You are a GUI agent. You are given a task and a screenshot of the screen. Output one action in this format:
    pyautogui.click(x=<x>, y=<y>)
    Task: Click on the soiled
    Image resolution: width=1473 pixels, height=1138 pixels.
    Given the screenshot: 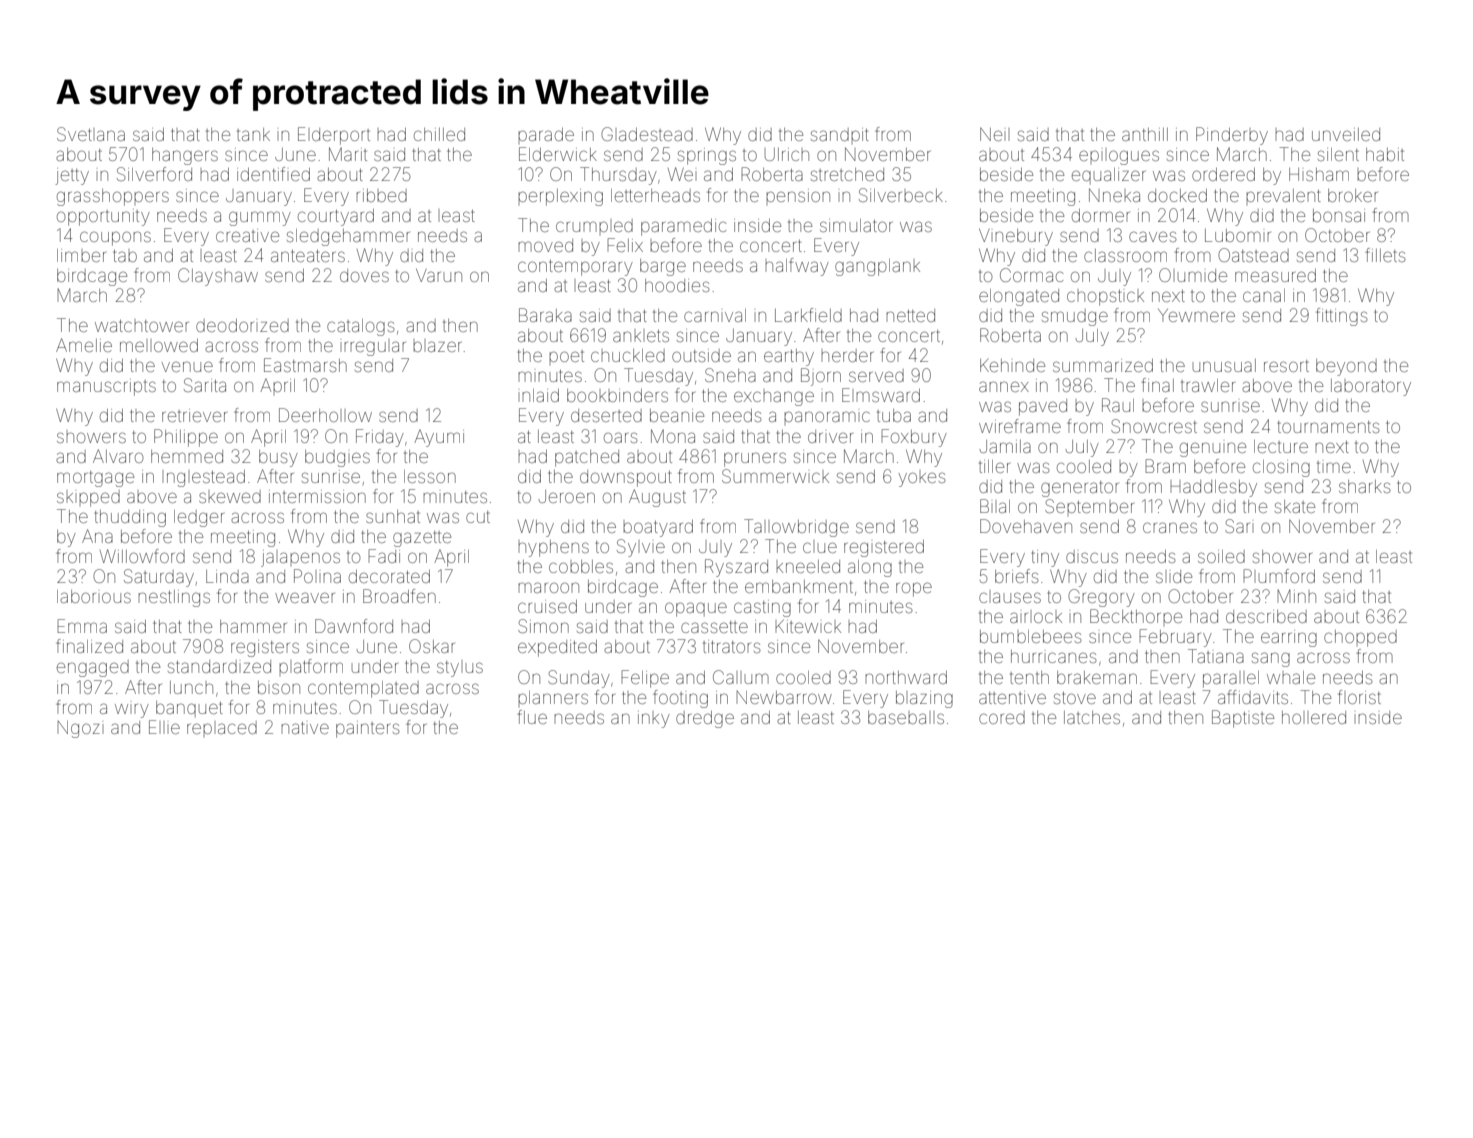 What is the action you would take?
    pyautogui.click(x=1221, y=556)
